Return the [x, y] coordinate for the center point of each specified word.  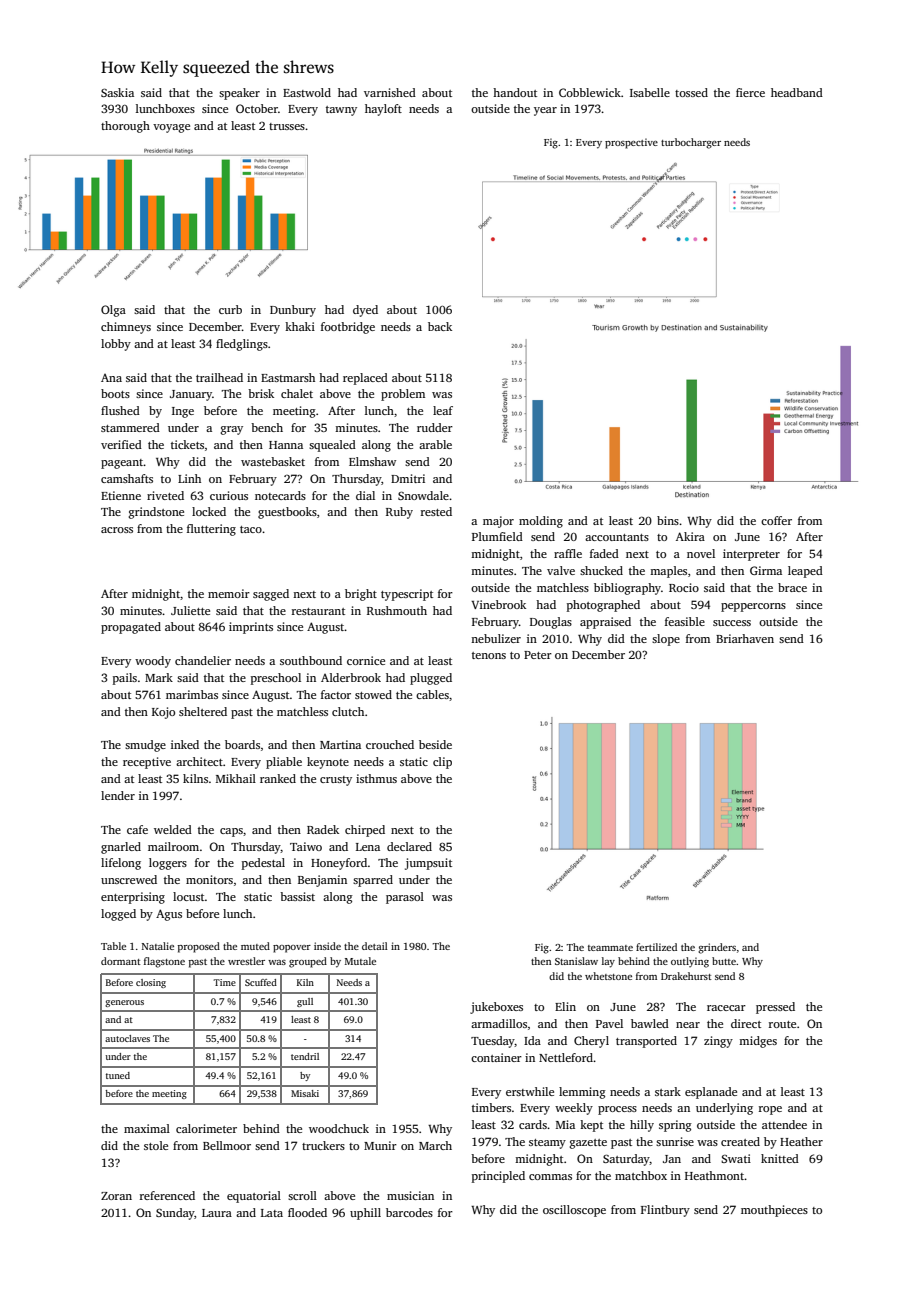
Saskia [117, 92]
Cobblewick [590, 92]
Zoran [116, 1196]
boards [242, 744]
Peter [538, 655]
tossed [691, 92]
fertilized [656, 947]
